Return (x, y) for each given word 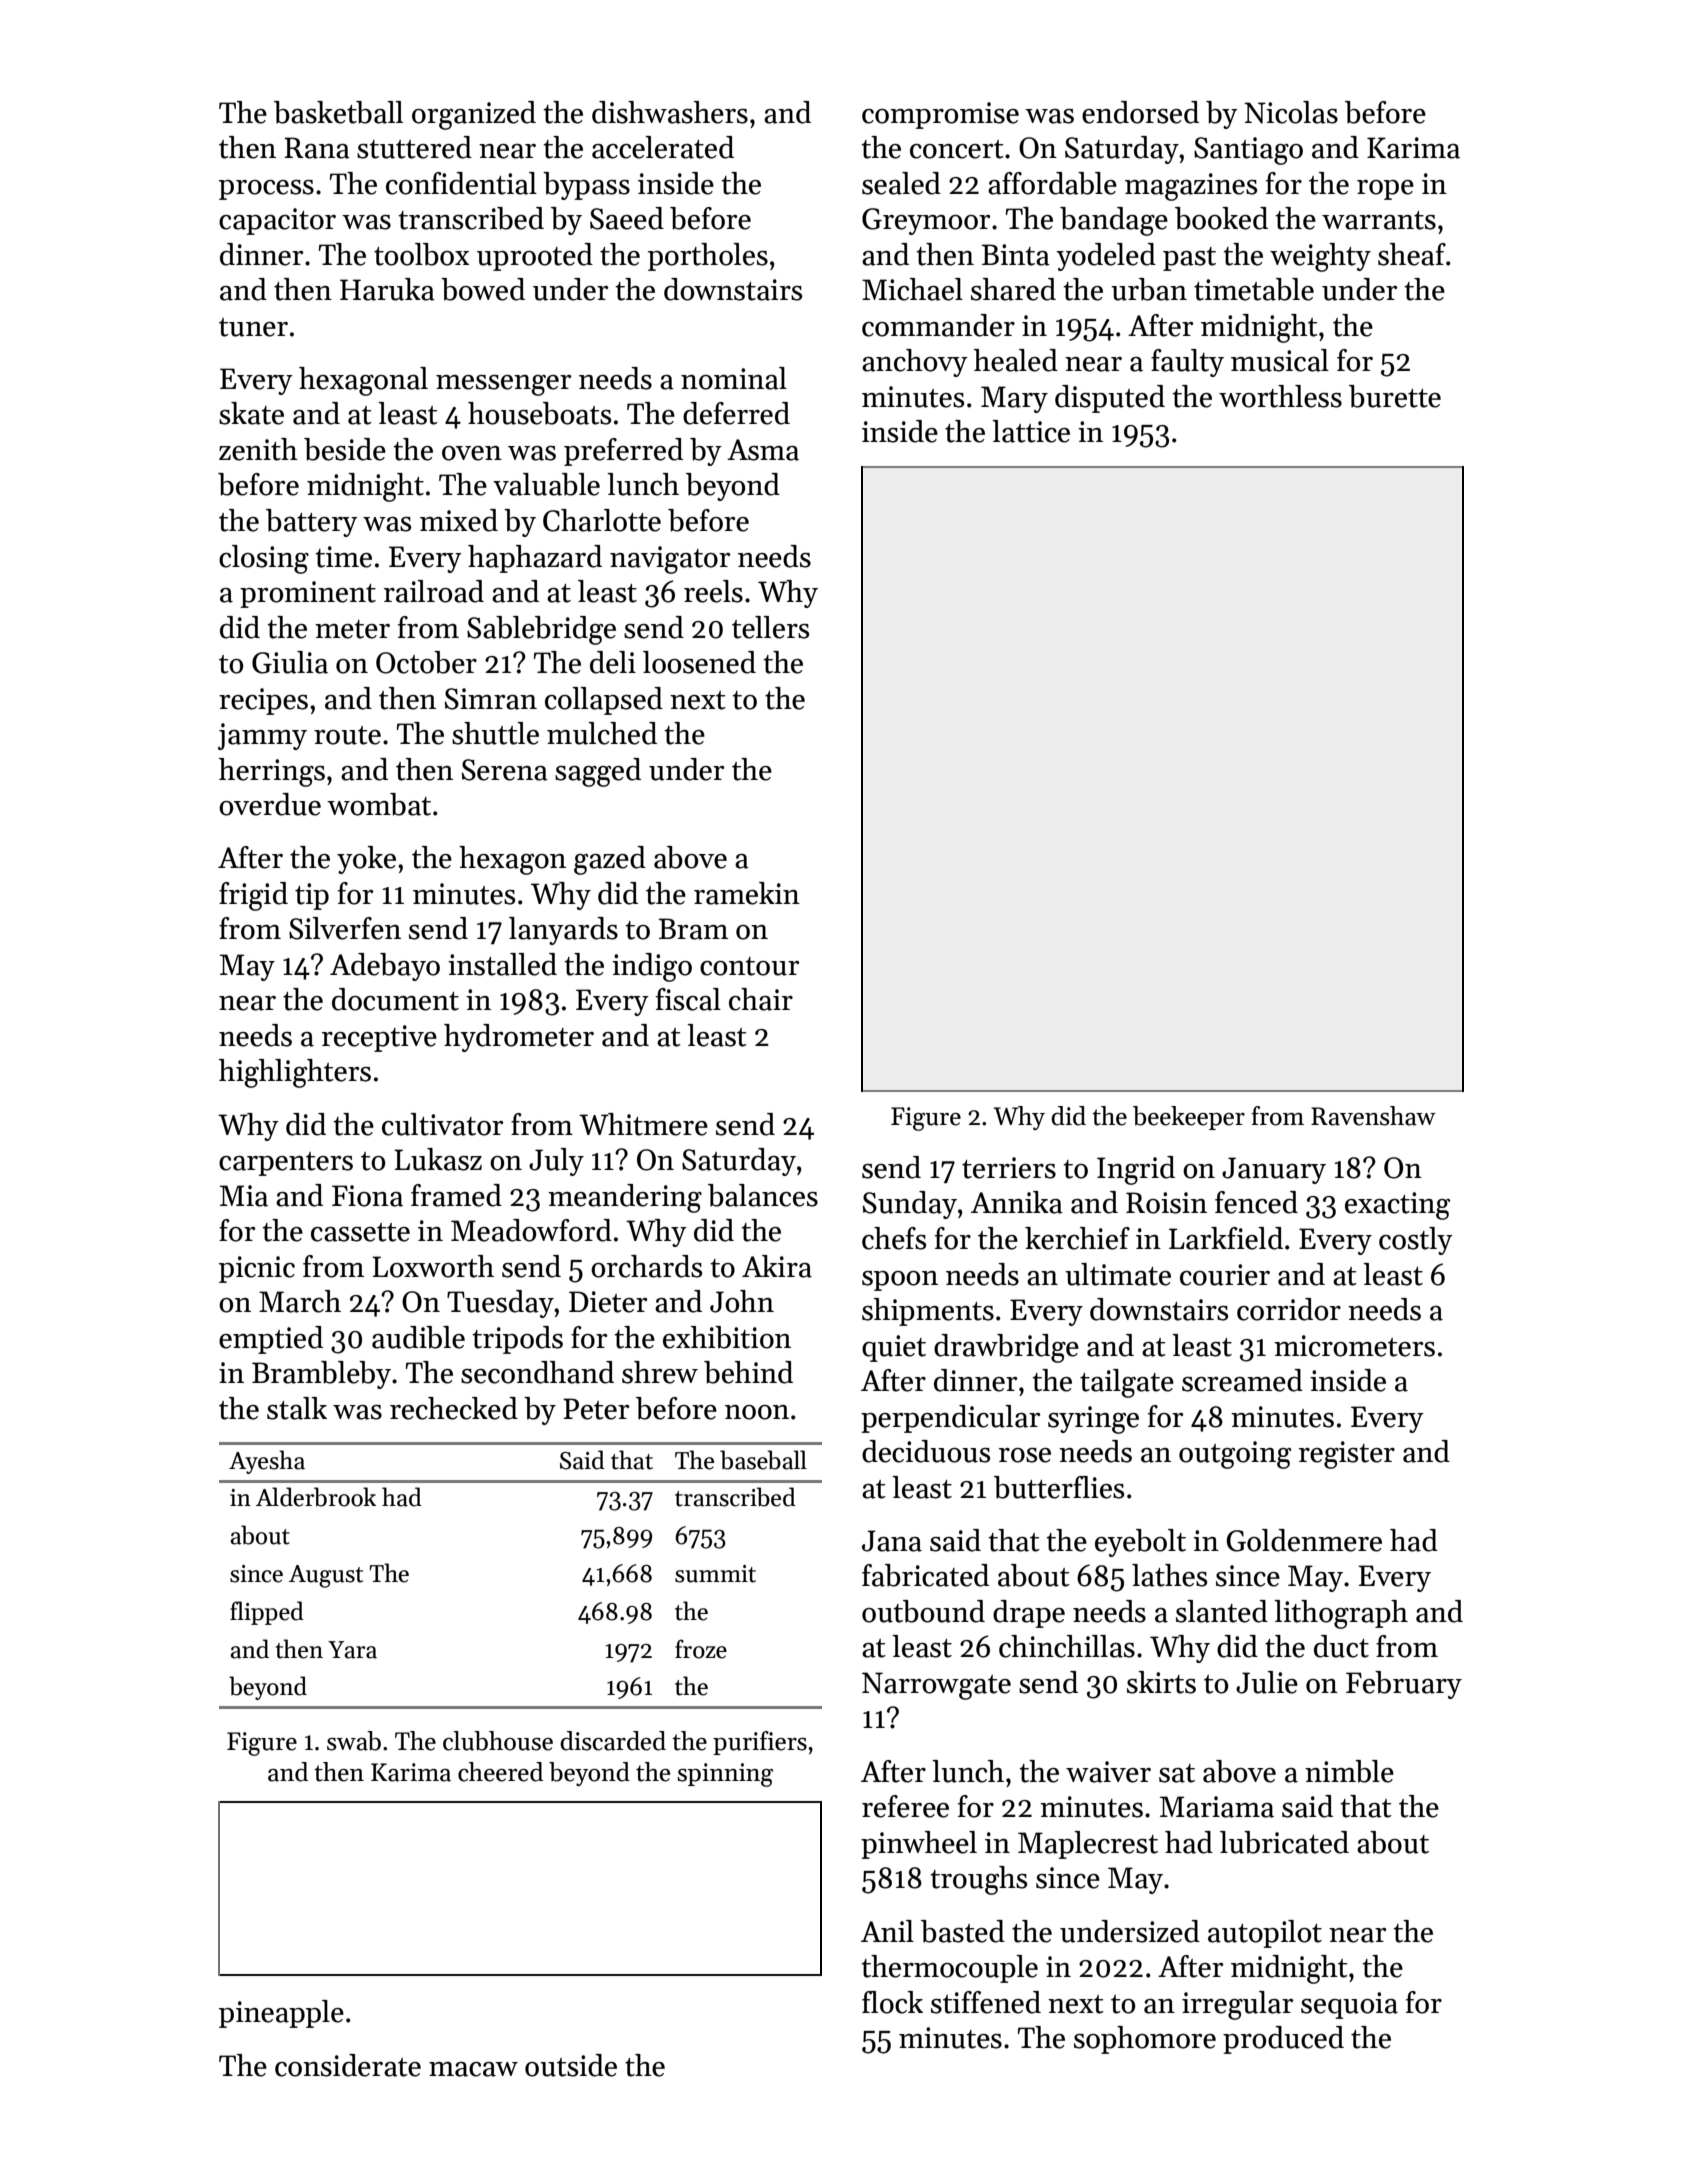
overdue (270, 804)
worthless (1280, 396)
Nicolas (1291, 112)
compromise (940, 115)
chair (761, 999)
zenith (258, 449)
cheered (500, 1772)
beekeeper (1189, 1118)
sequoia (1349, 2005)
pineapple (281, 2014)
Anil (887, 1931)
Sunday (910, 1205)
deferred (736, 413)
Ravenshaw (1373, 1116)
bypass (586, 186)
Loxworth (433, 1266)
